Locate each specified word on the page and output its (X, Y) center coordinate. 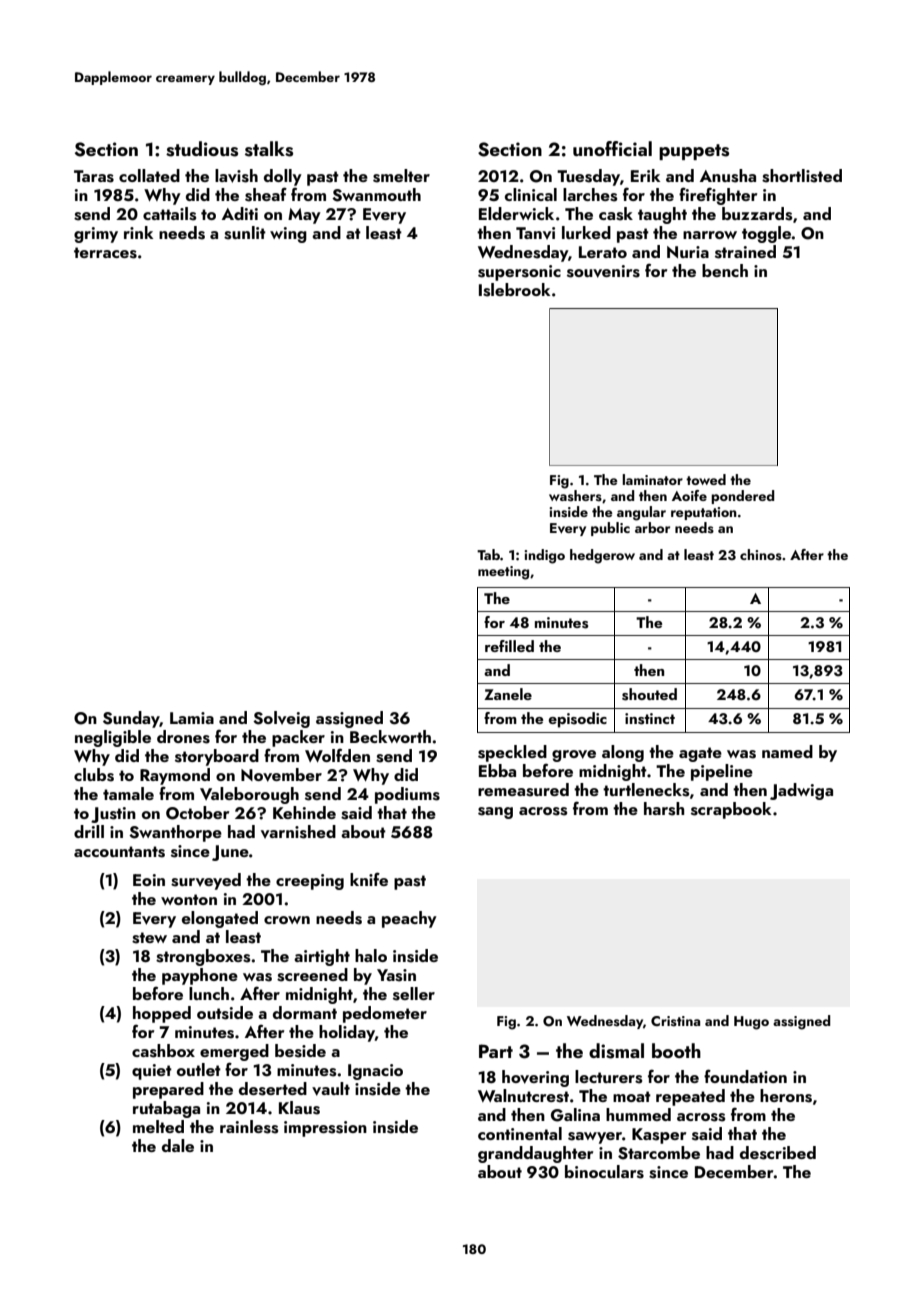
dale (178, 1145)
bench (725, 270)
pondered (742, 497)
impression (325, 1129)
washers (575, 496)
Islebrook (514, 290)
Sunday (131, 719)
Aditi (240, 213)
